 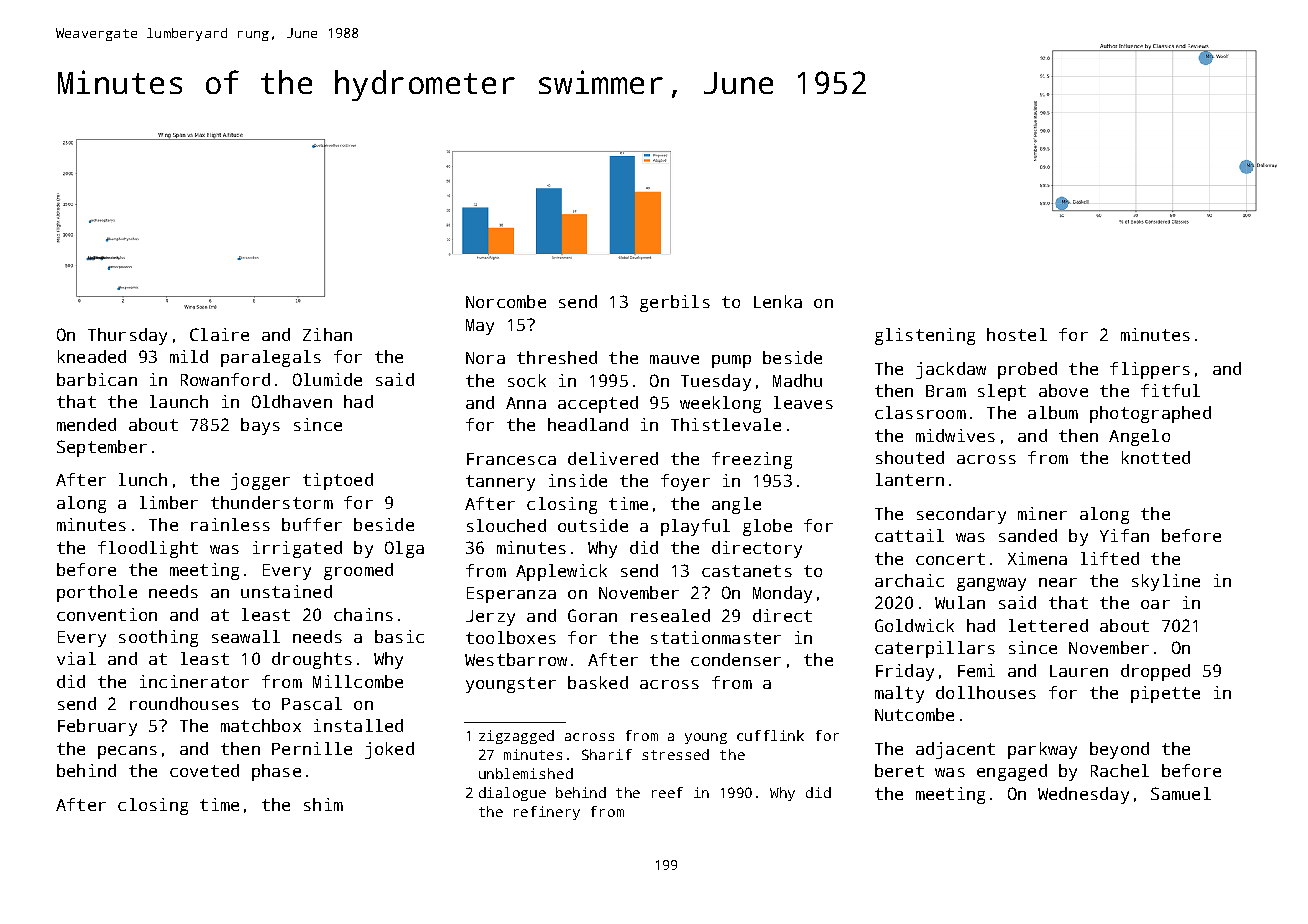 What do you see at coordinates (1139, 437) in the screenshot?
I see `Angelo` at bounding box center [1139, 437].
